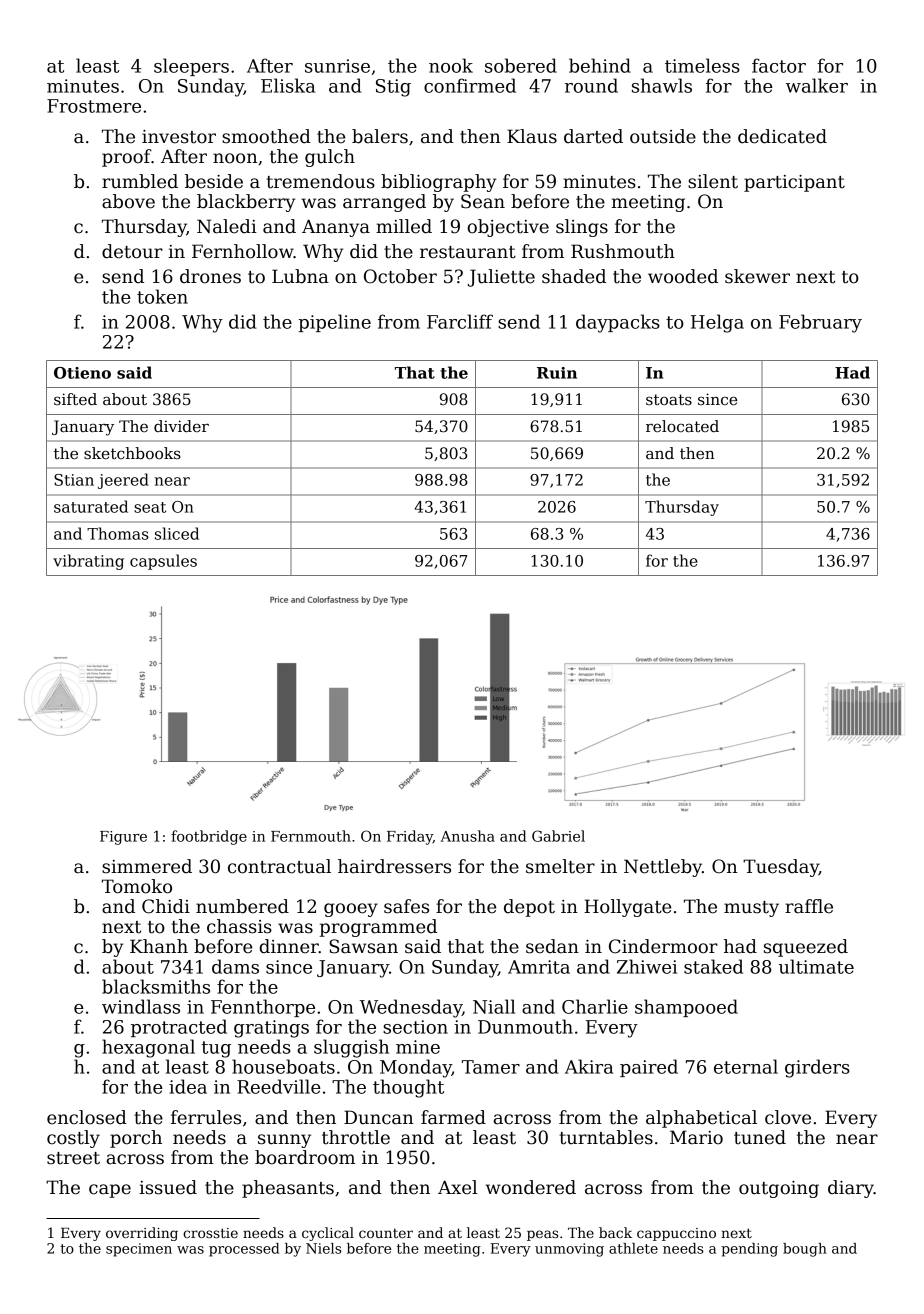  I want to click on Anusha, so click(468, 836).
